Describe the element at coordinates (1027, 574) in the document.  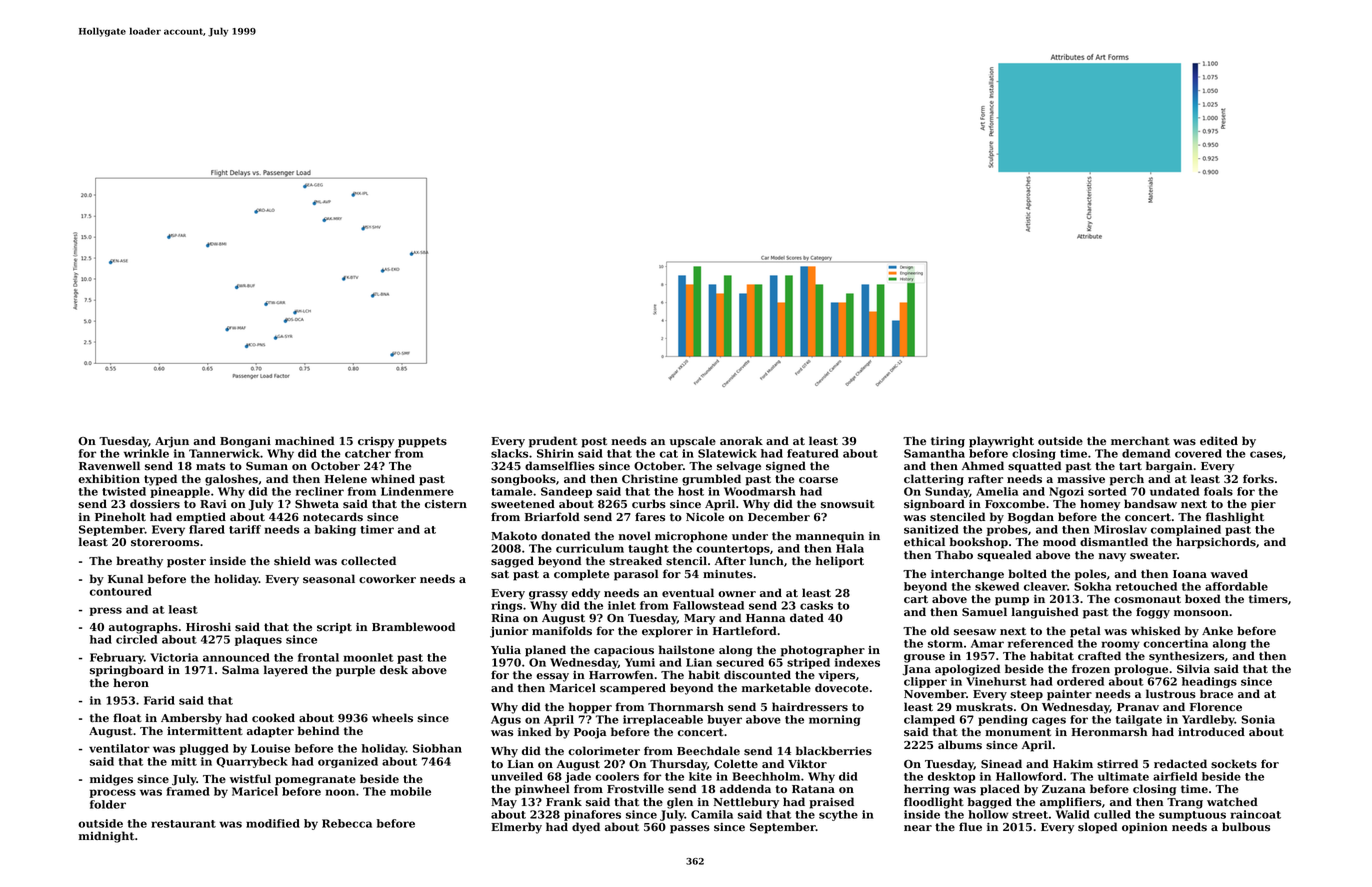
I see `bolted` at that location.
